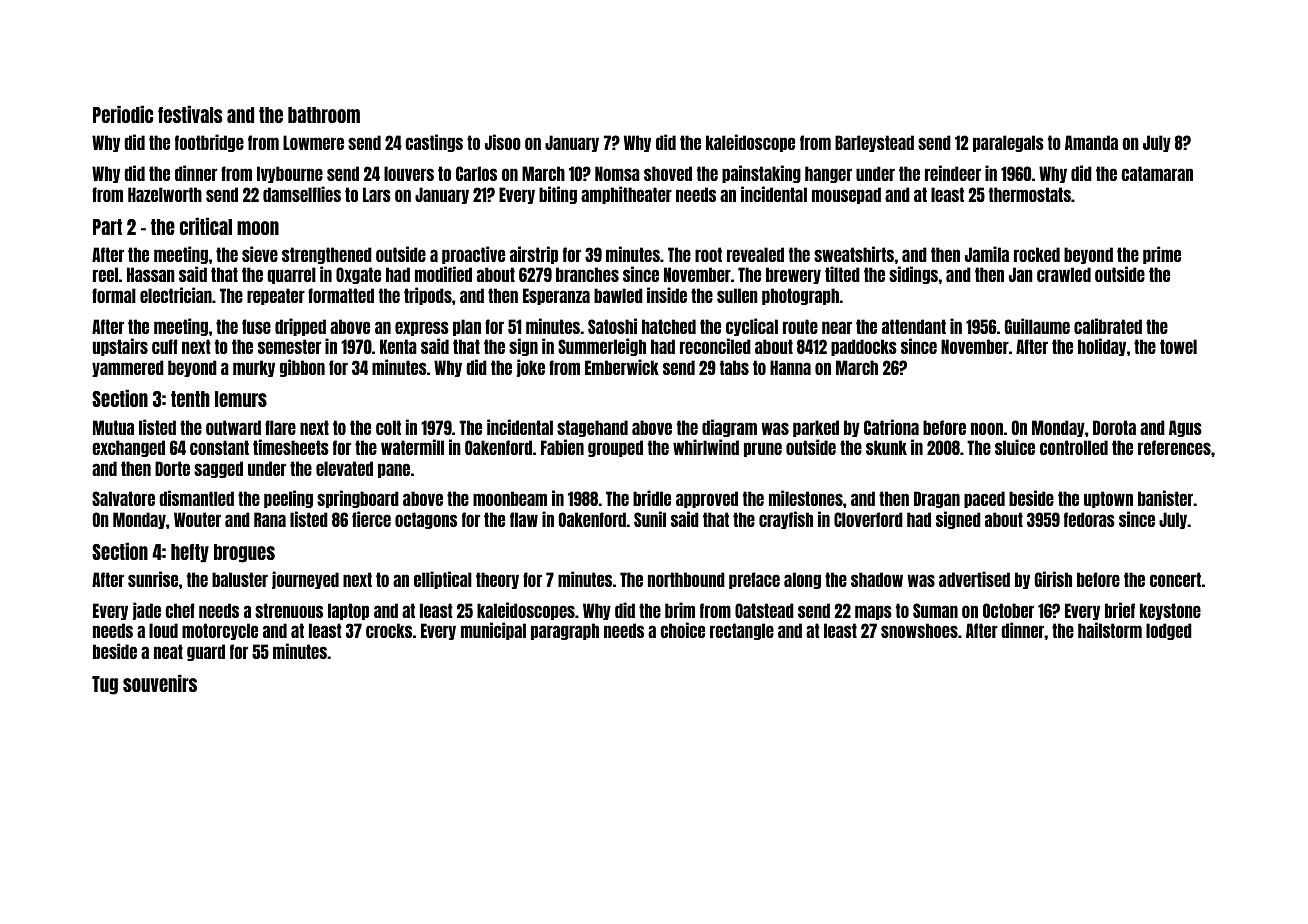 This document has height=924, width=1308. I want to click on joke, so click(531, 368).
